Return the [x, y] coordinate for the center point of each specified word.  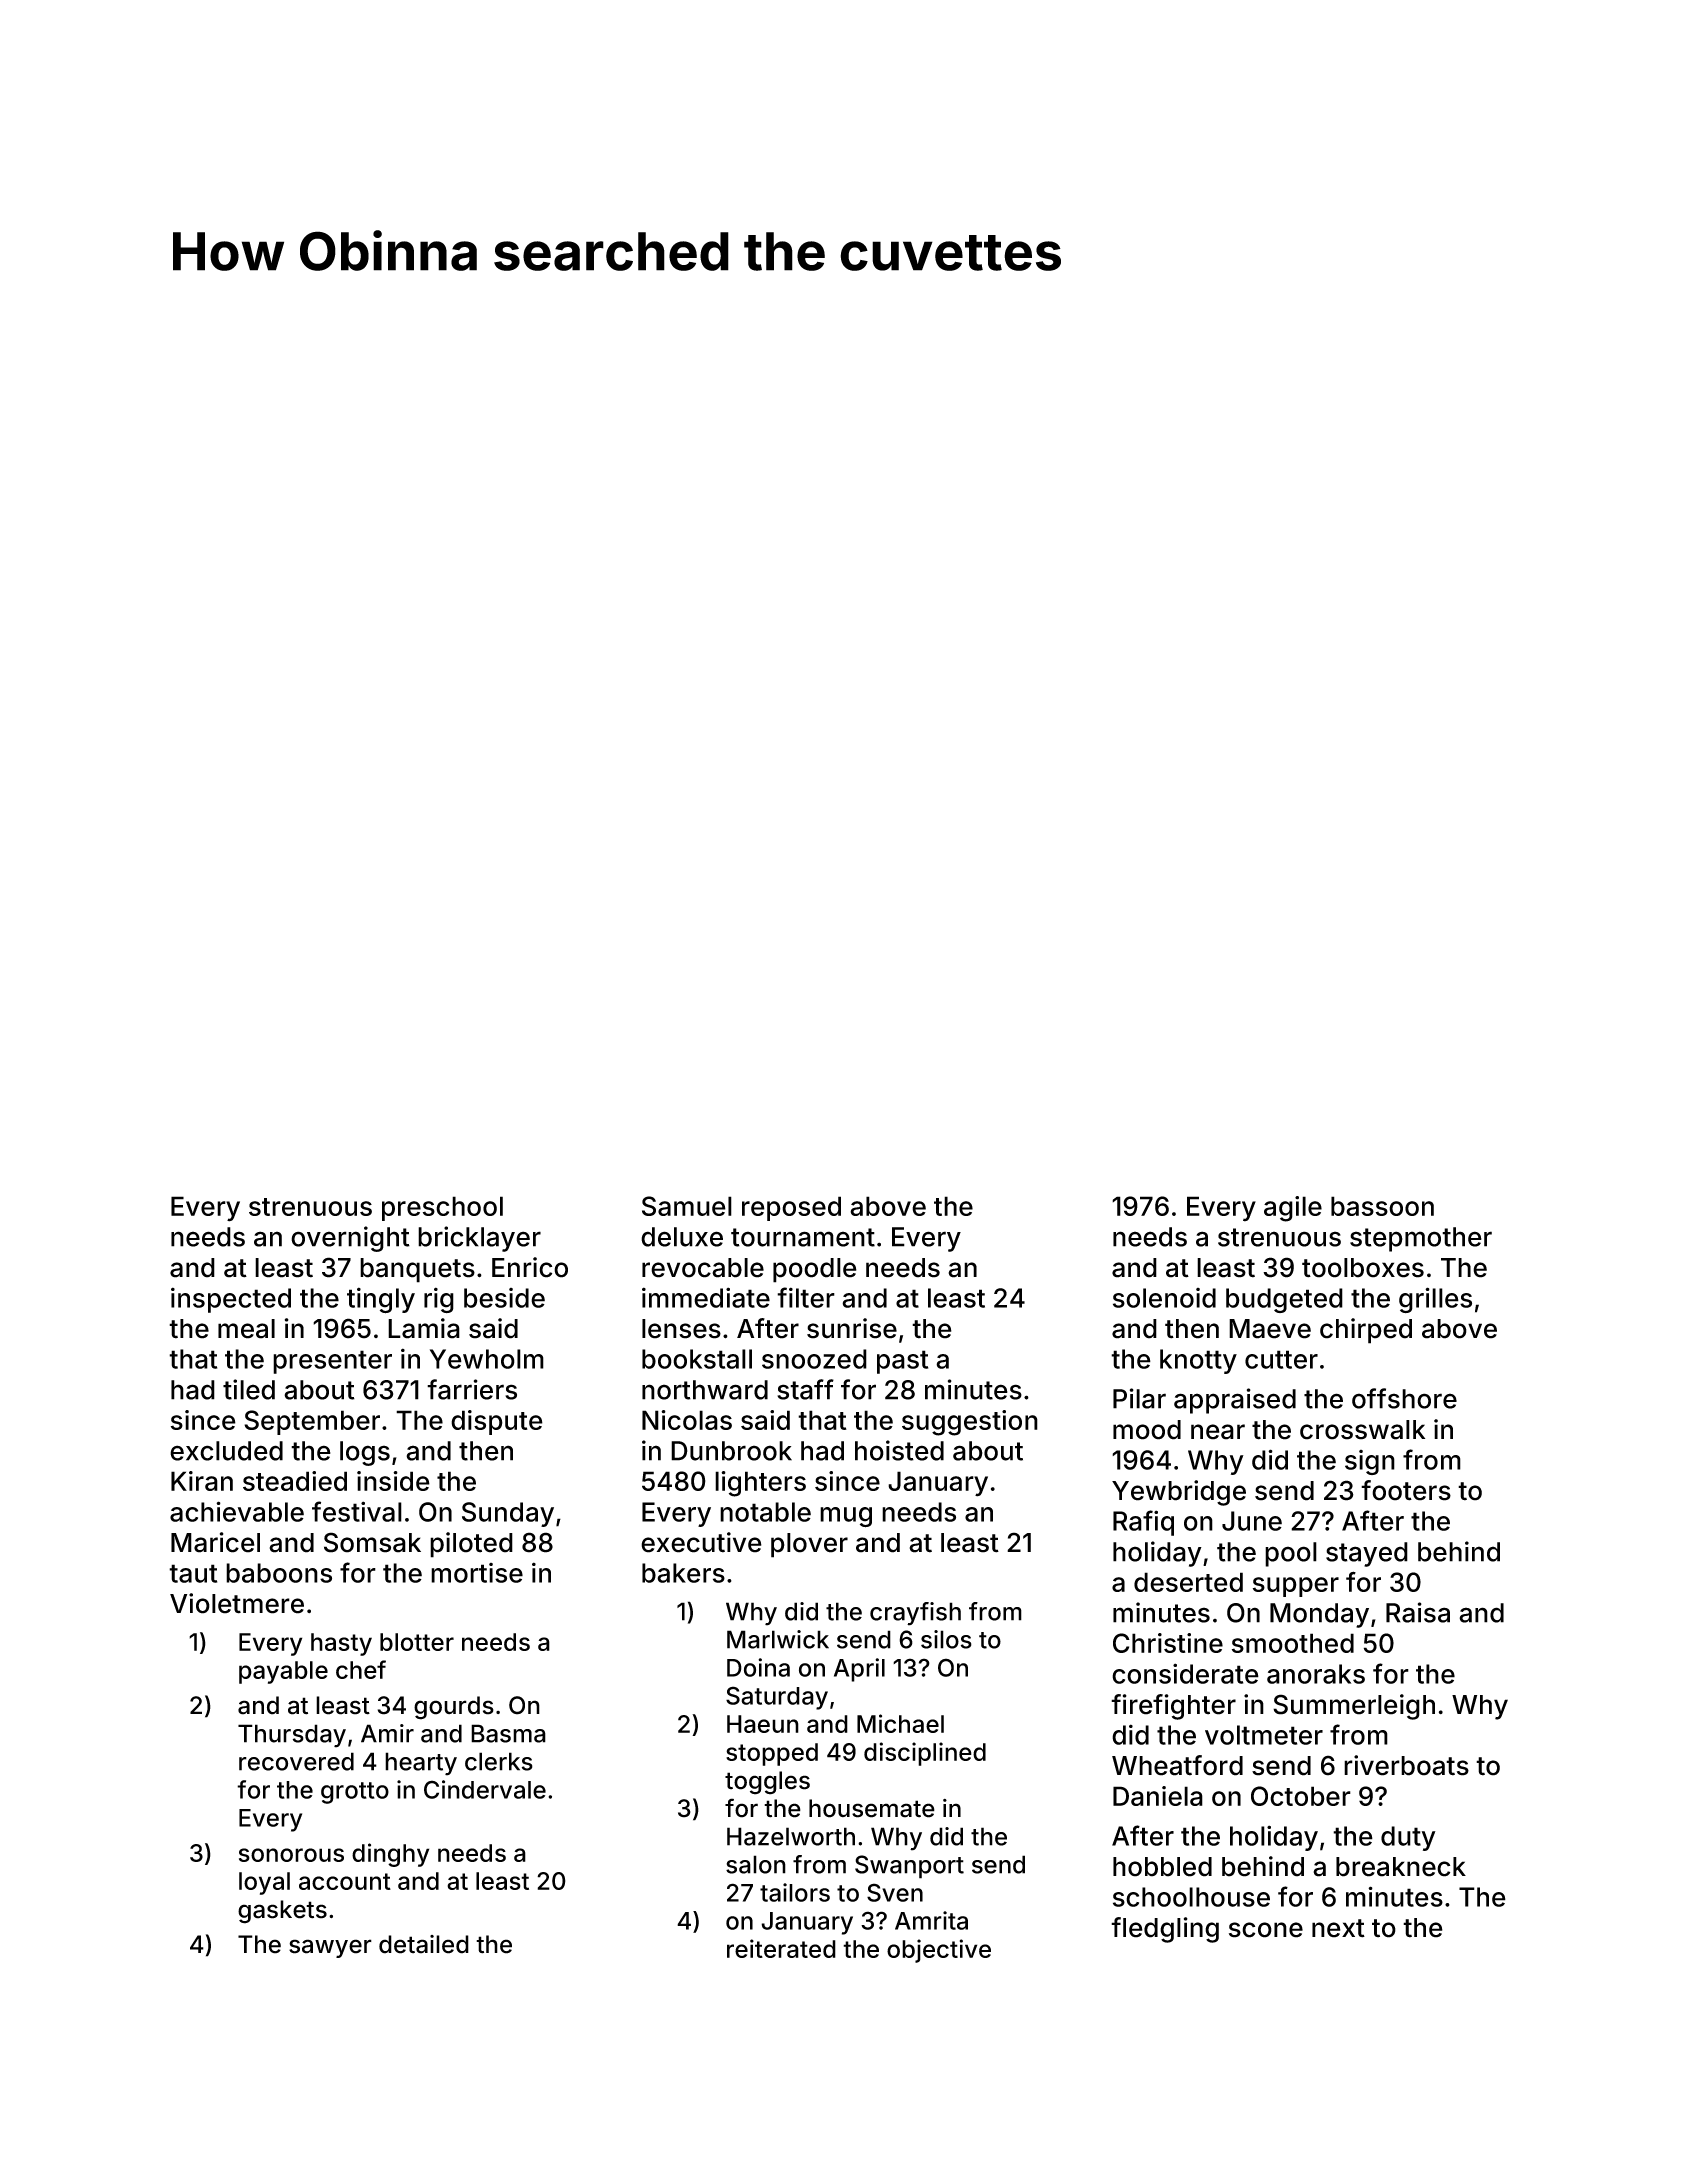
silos [946, 1639]
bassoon [1382, 1206]
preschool [442, 1208]
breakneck [1401, 1867]
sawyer [330, 1948]
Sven [895, 1892]
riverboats [1406, 1765]
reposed [791, 1208]
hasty [341, 1644]
